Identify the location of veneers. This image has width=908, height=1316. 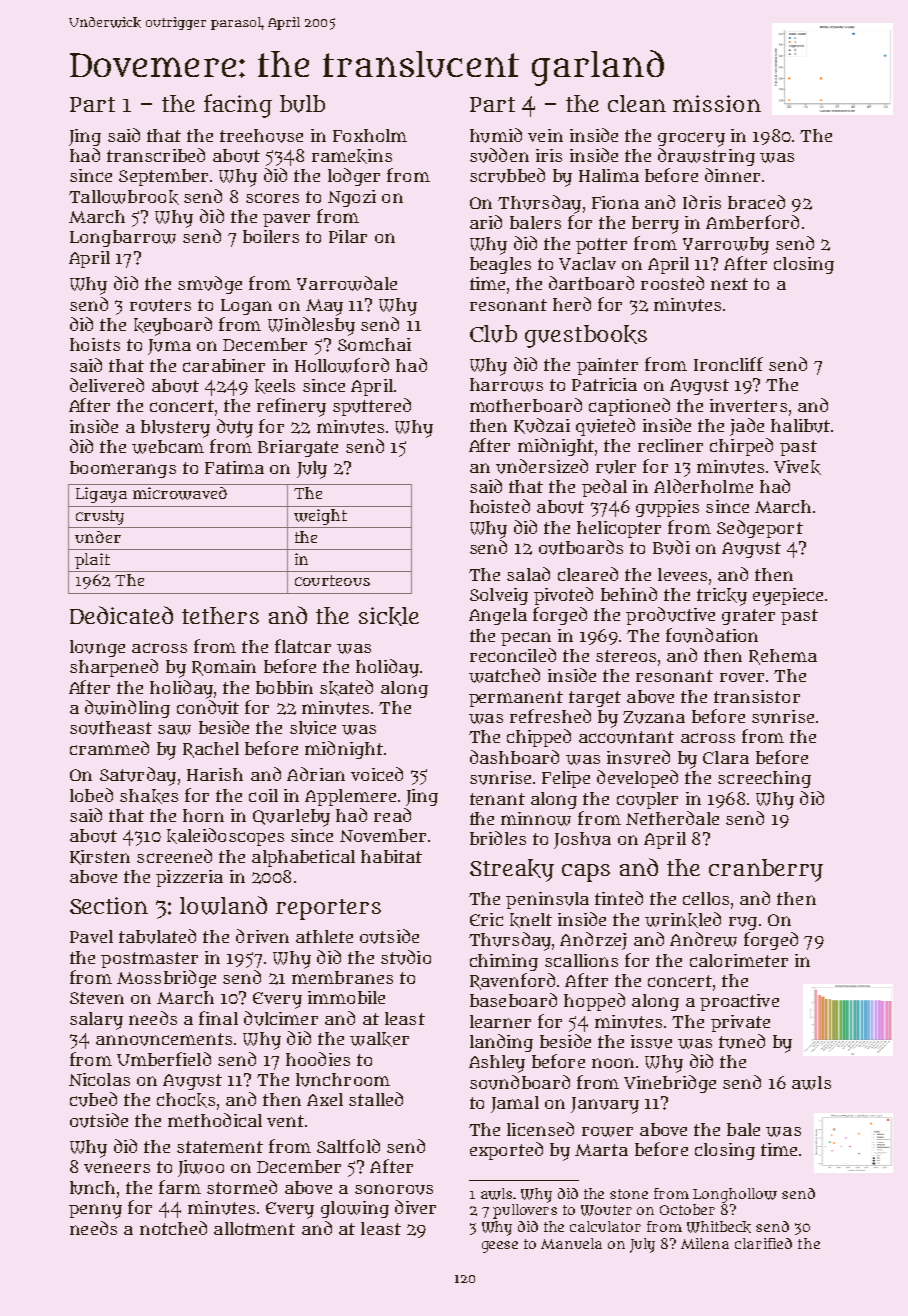
(117, 1168).
